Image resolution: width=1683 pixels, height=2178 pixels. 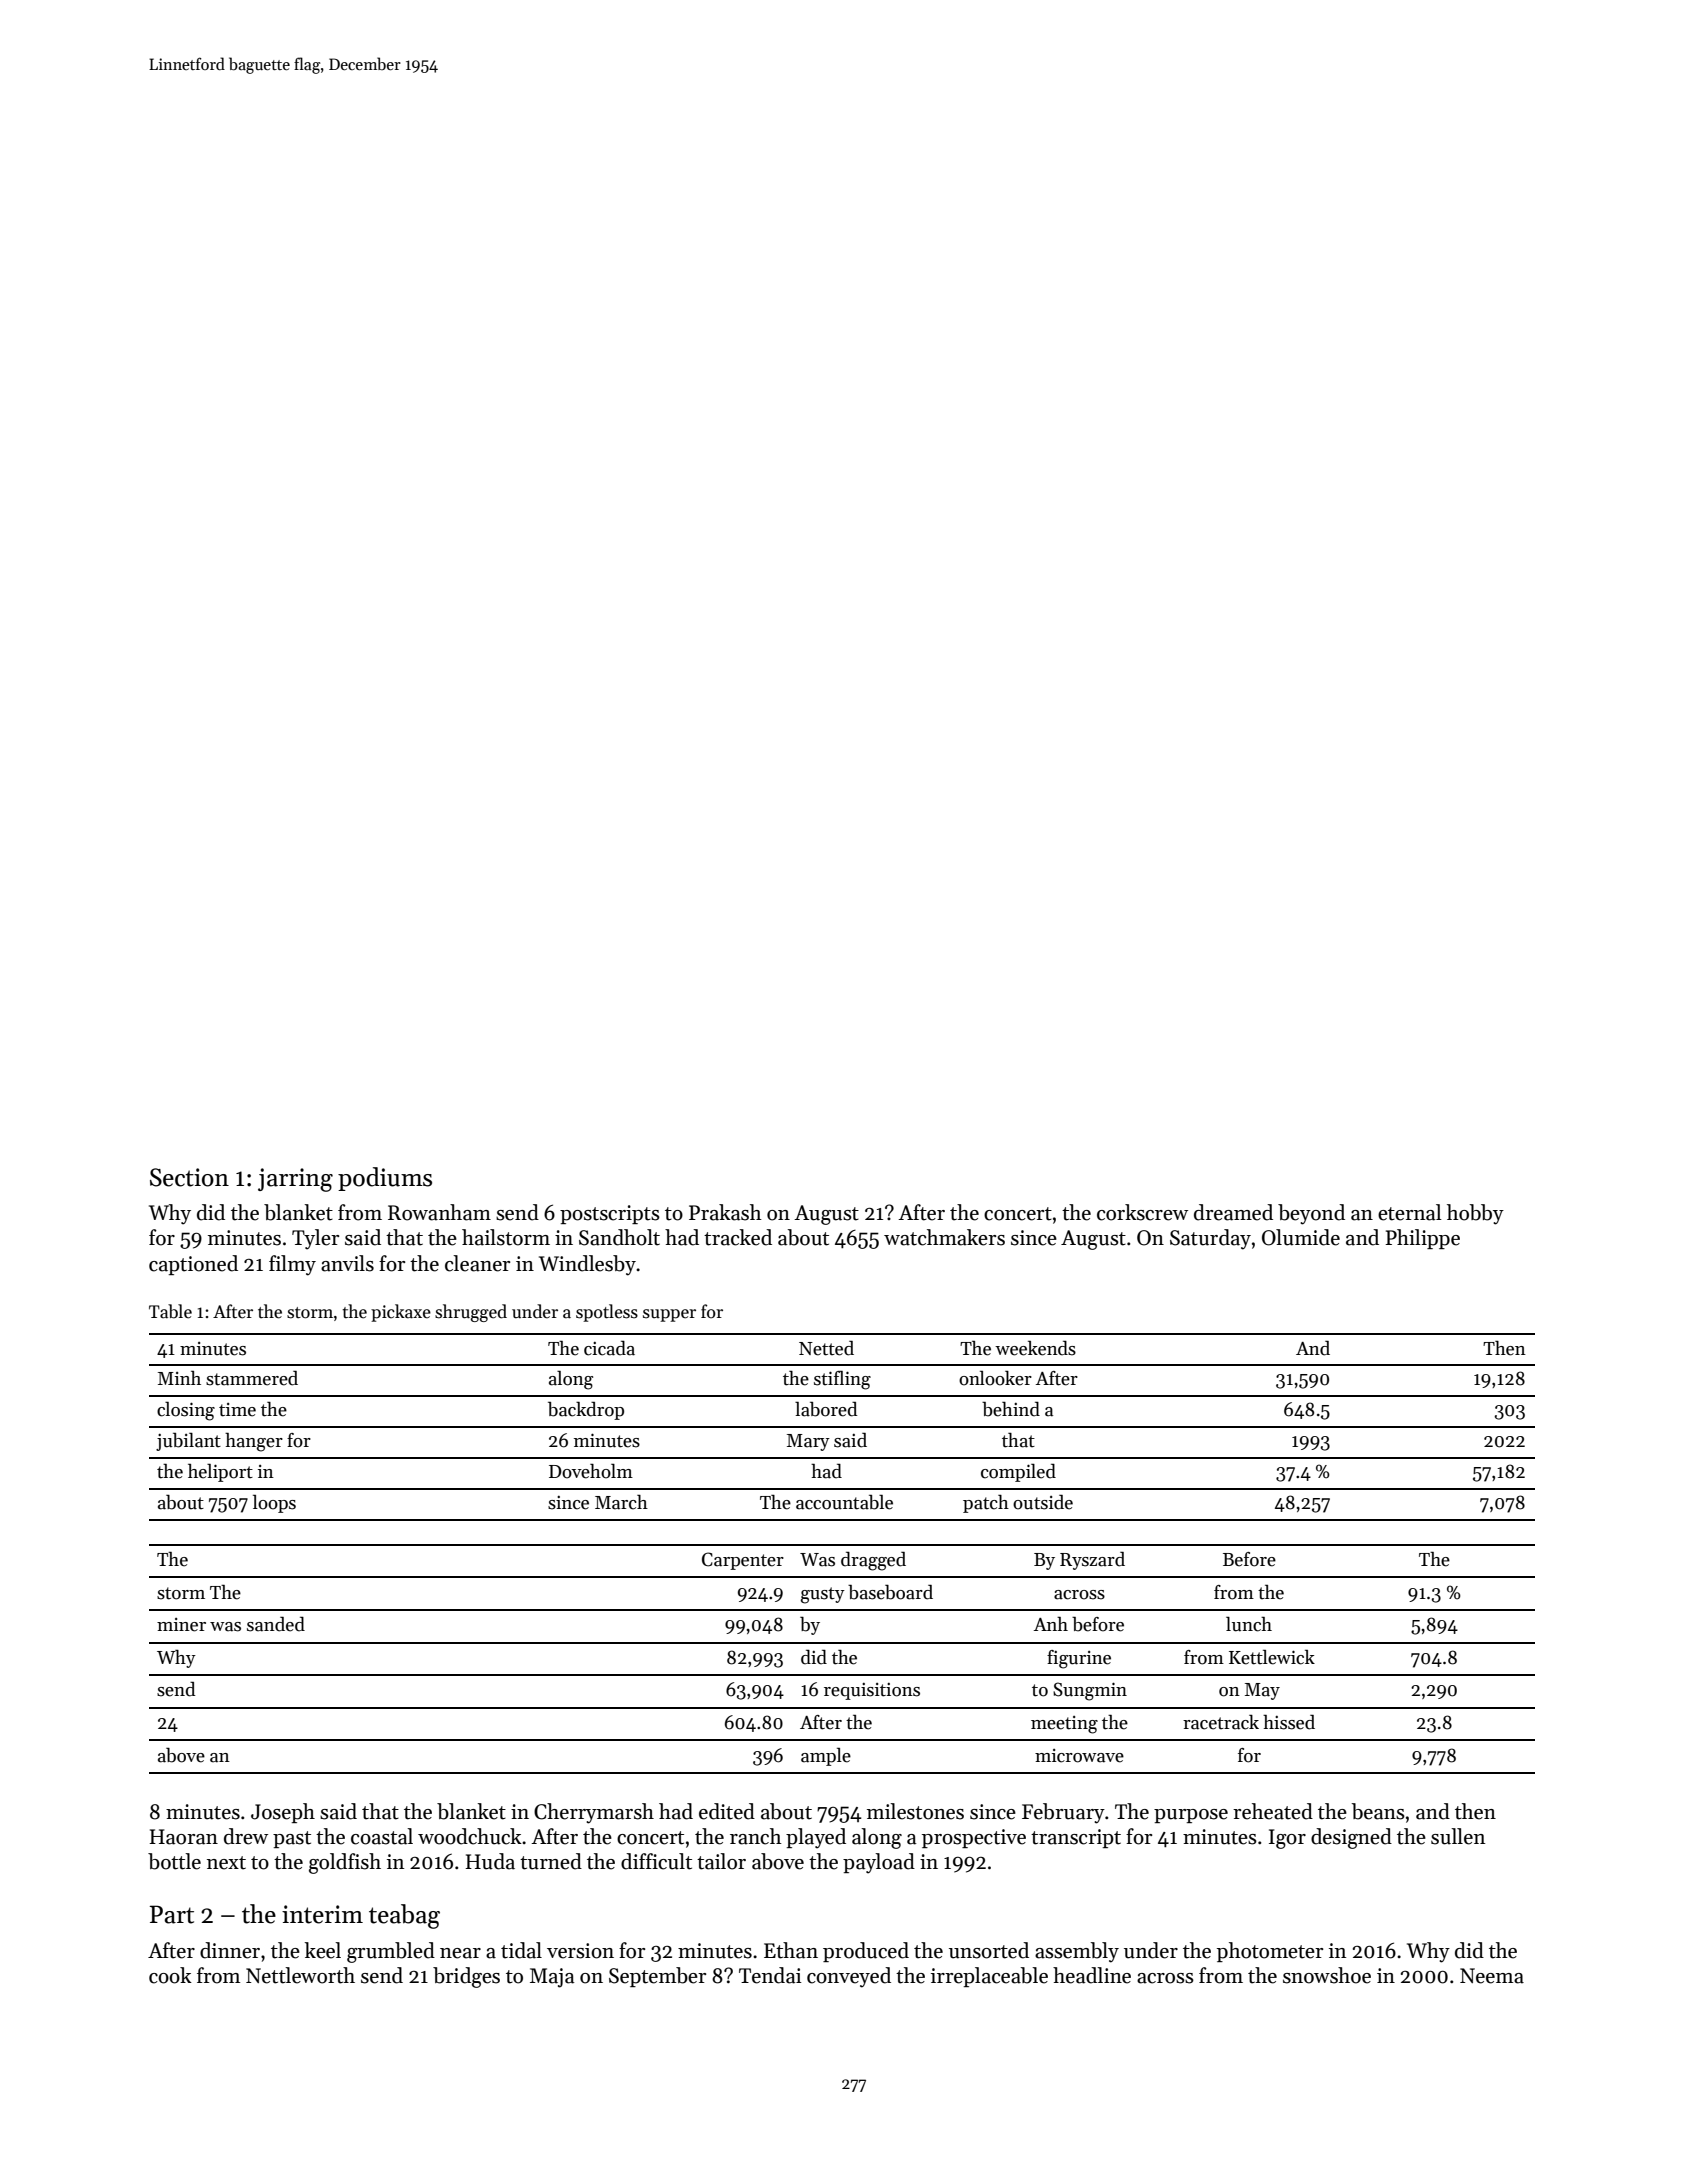 What do you see at coordinates (721, 1861) in the image?
I see `tailor` at bounding box center [721, 1861].
